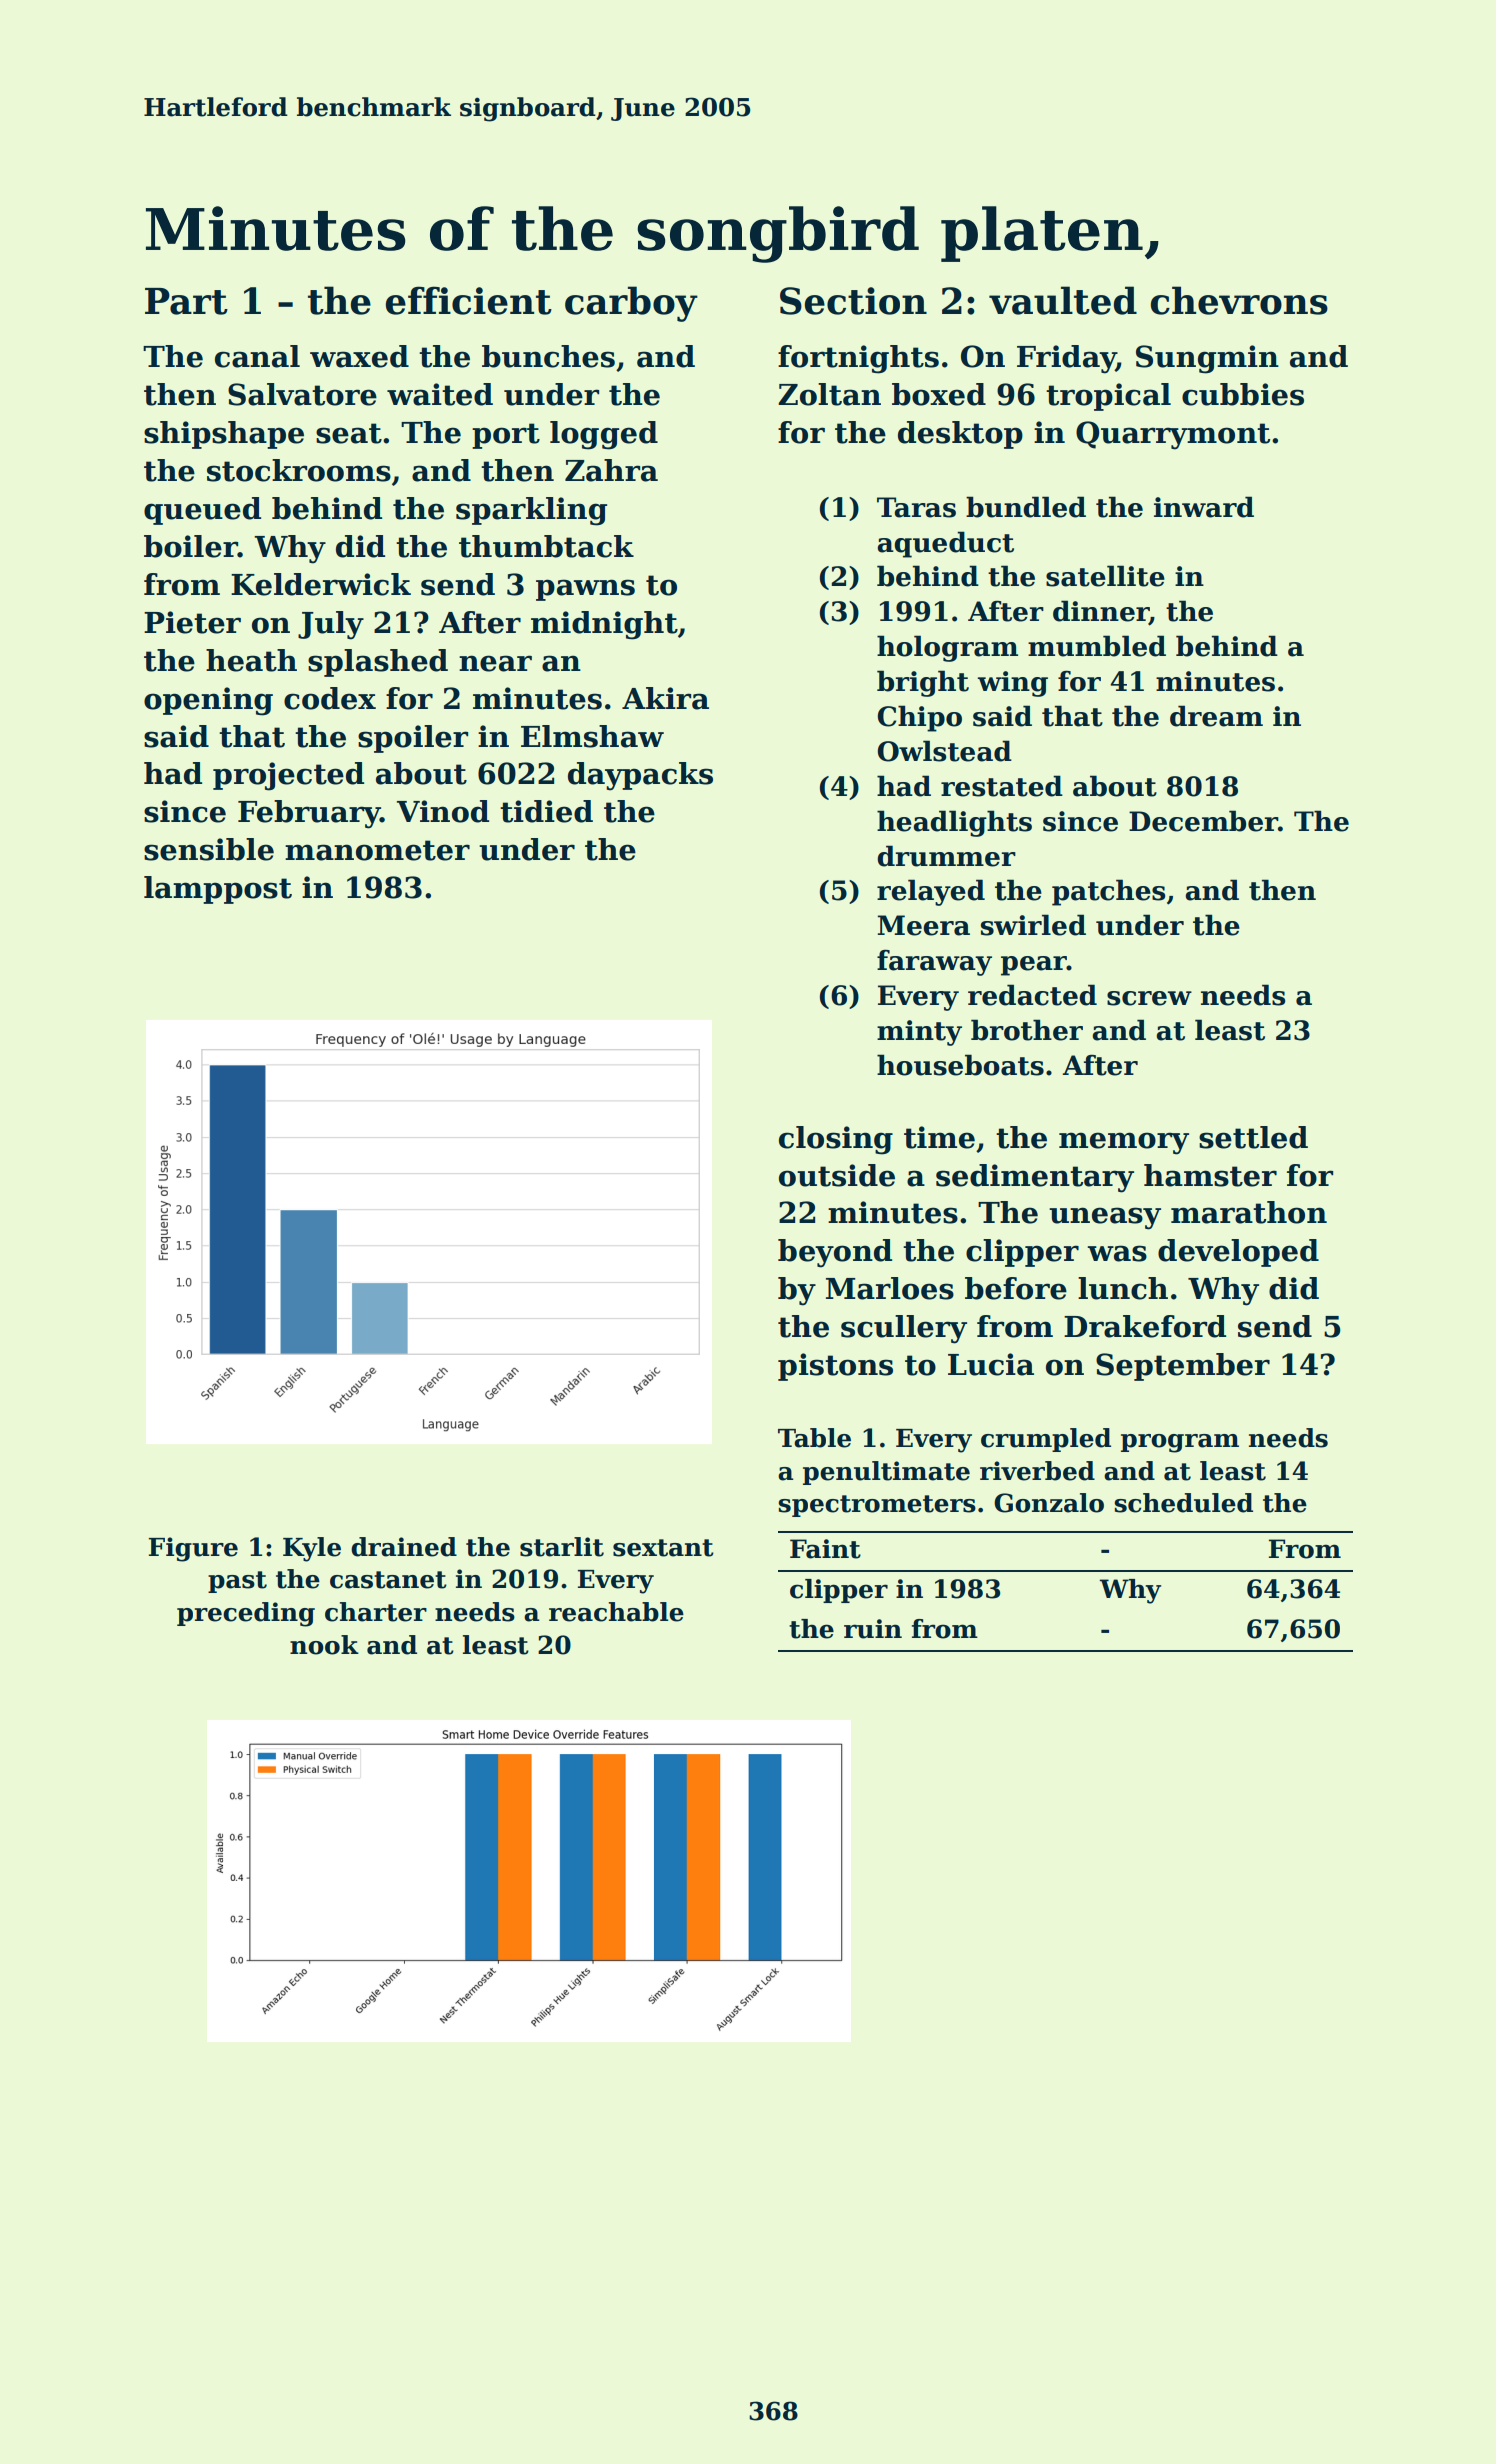 The height and width of the screenshot is (2464, 1496). What do you see at coordinates (1149, 998) in the screenshot?
I see `screw` at bounding box center [1149, 998].
